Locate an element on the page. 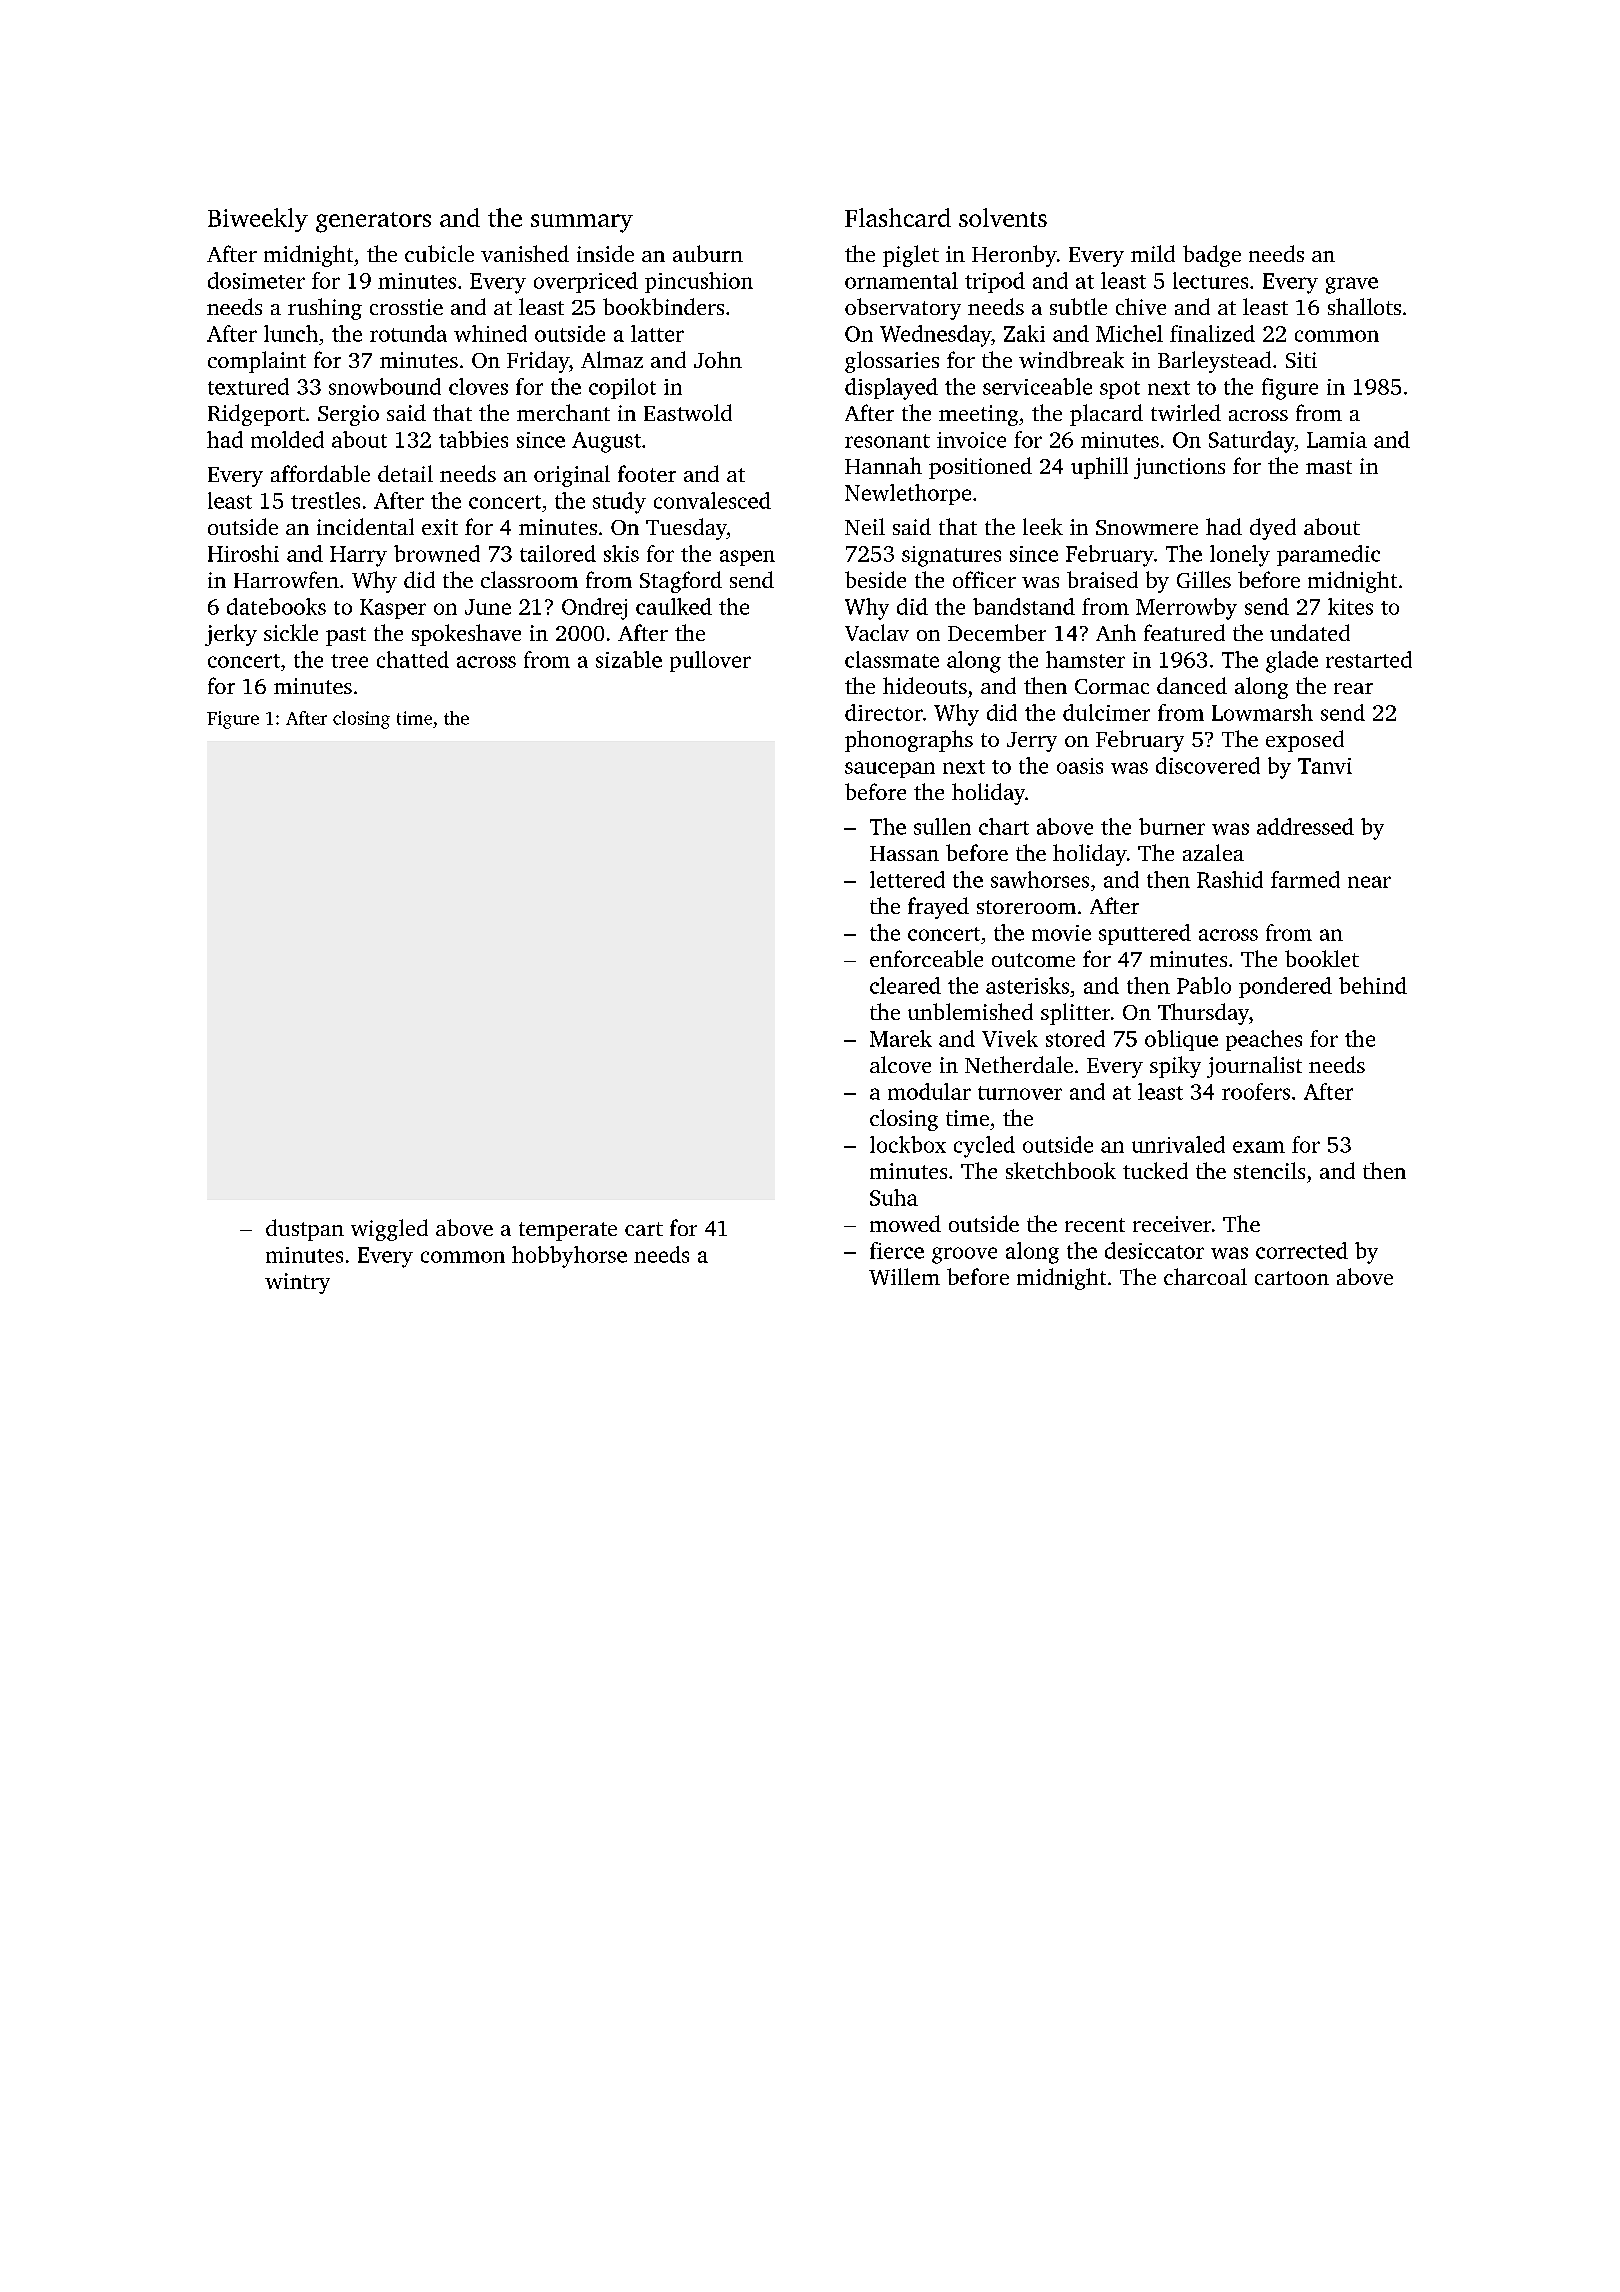  tree is located at coordinates (349, 661).
